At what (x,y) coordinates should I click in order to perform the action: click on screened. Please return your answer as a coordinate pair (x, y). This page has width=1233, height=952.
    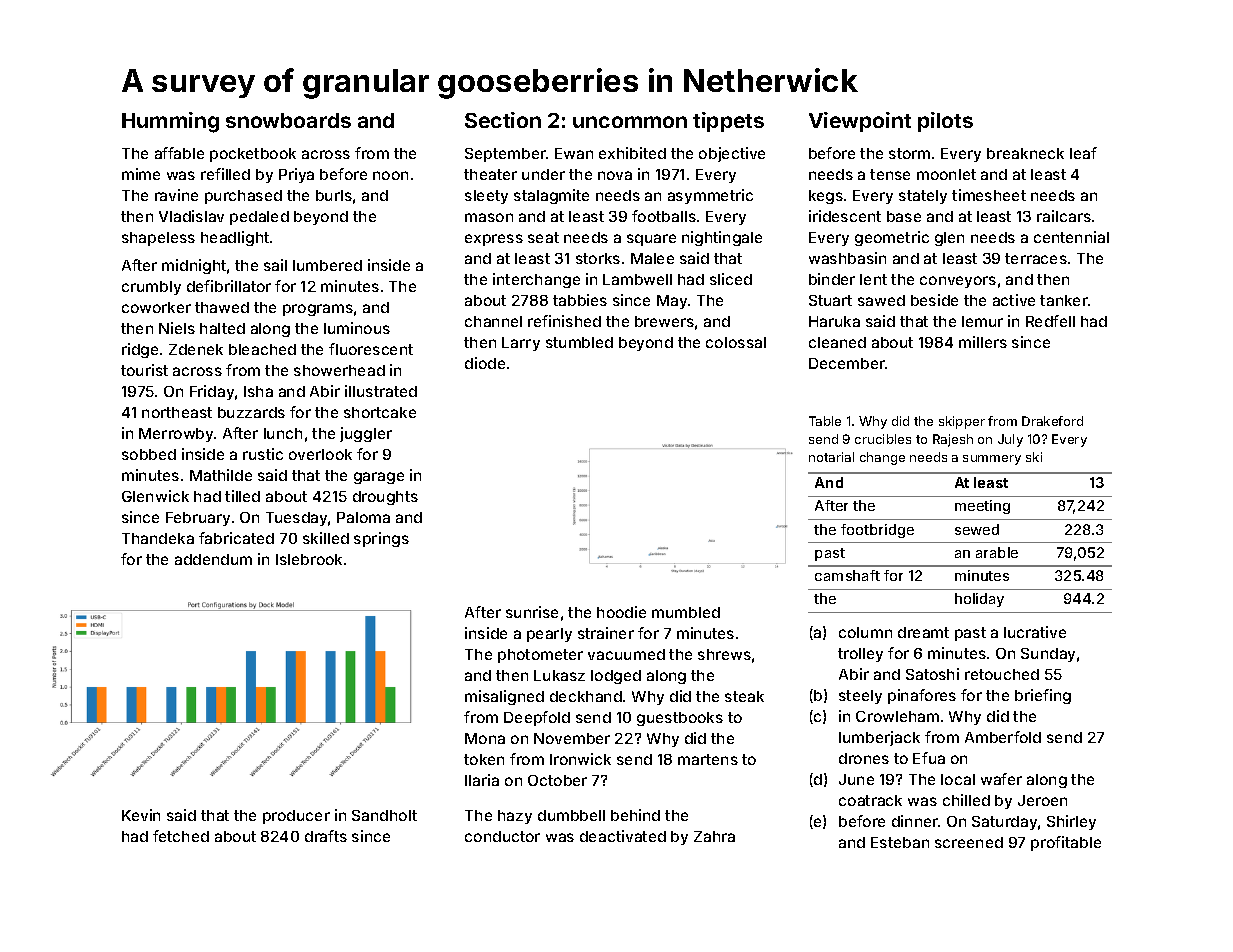
    Looking at the image, I should click on (969, 842).
